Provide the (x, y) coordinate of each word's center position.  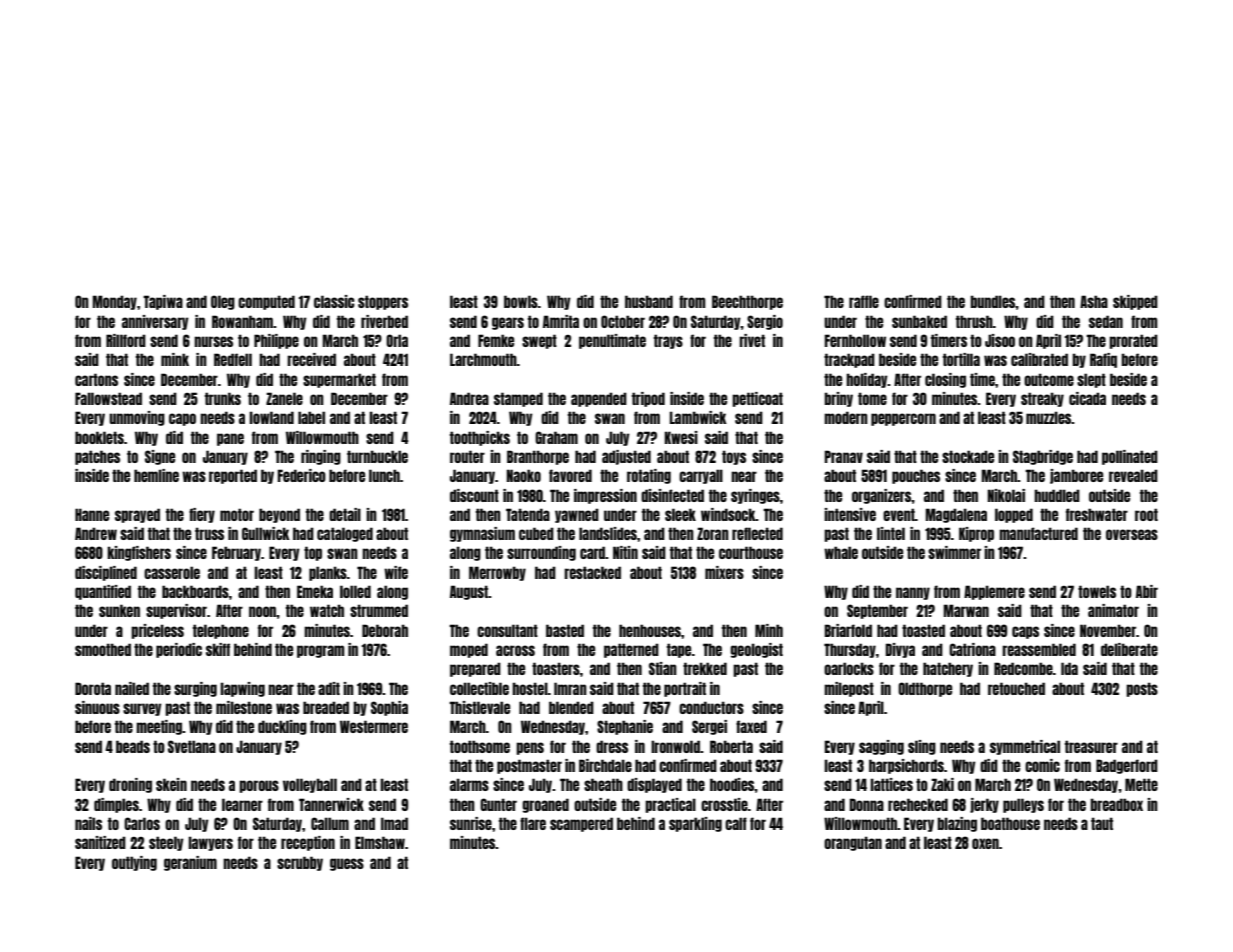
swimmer (954, 552)
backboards (195, 591)
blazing (957, 824)
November (1108, 630)
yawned (577, 515)
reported (233, 476)
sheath (603, 784)
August (469, 592)
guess (347, 864)
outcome (1049, 379)
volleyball (310, 785)
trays (668, 341)
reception (308, 843)
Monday (115, 302)
